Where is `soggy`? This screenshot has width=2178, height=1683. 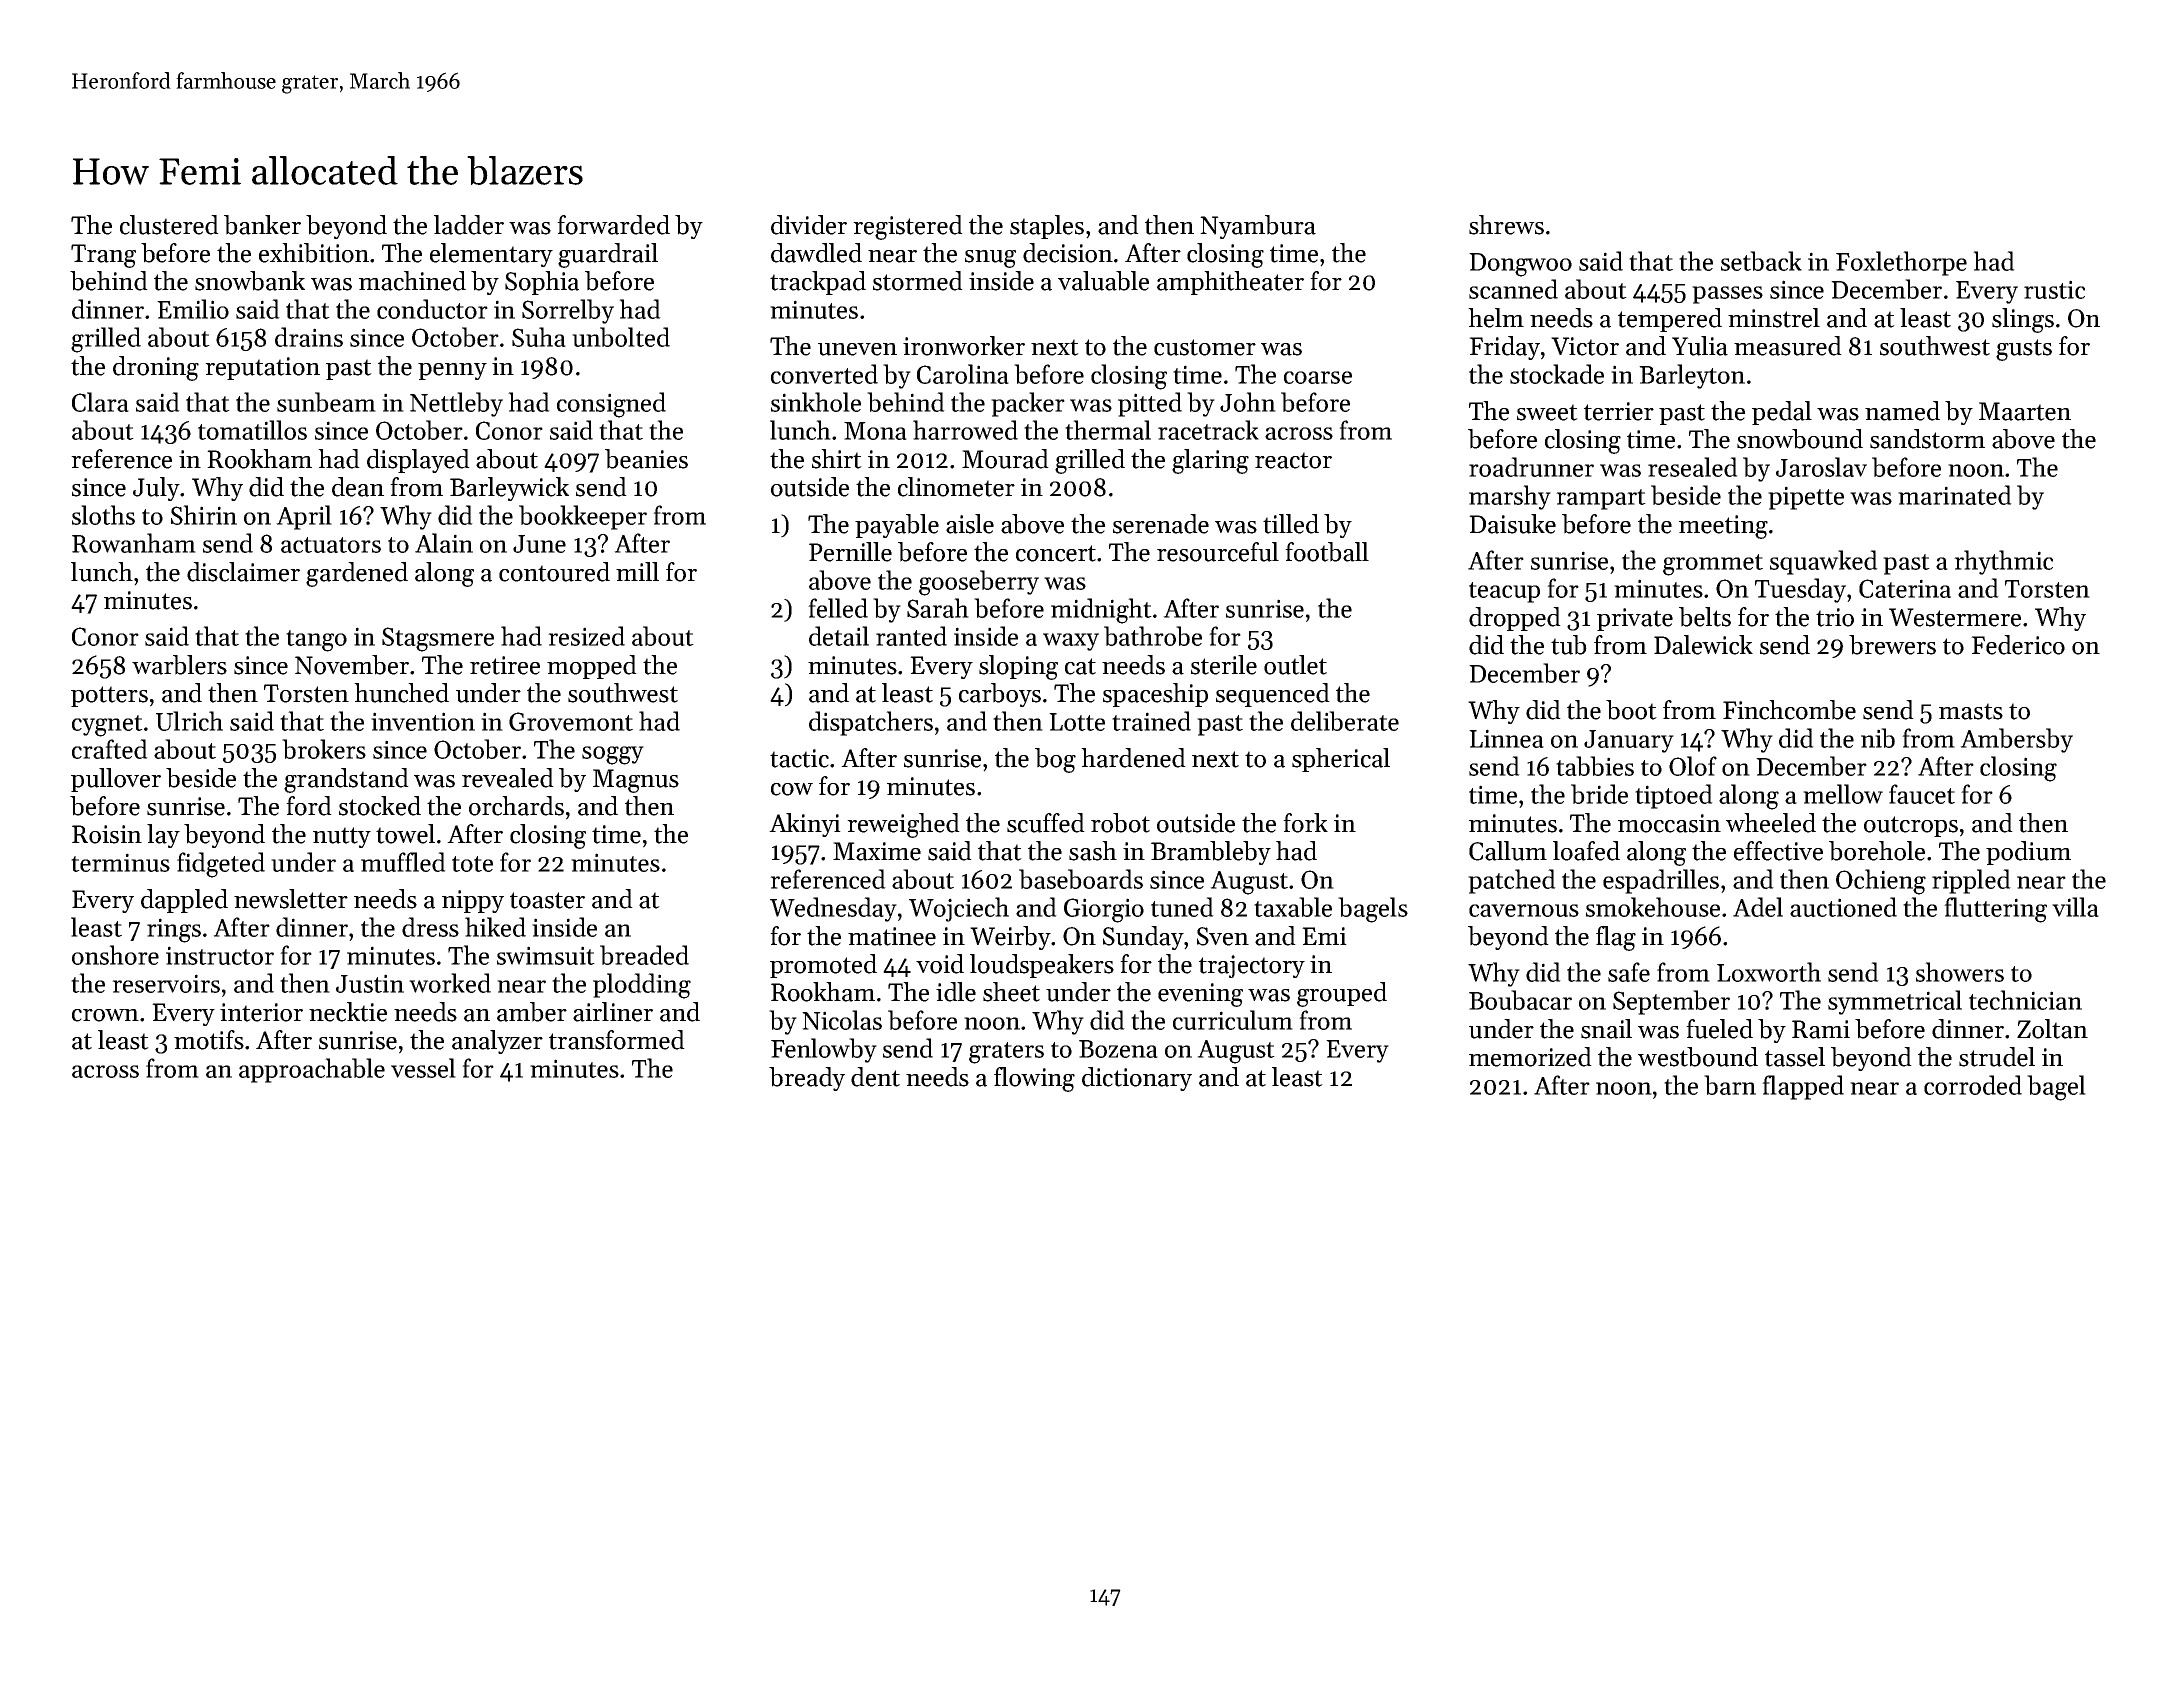
soggy is located at coordinates (613, 755).
